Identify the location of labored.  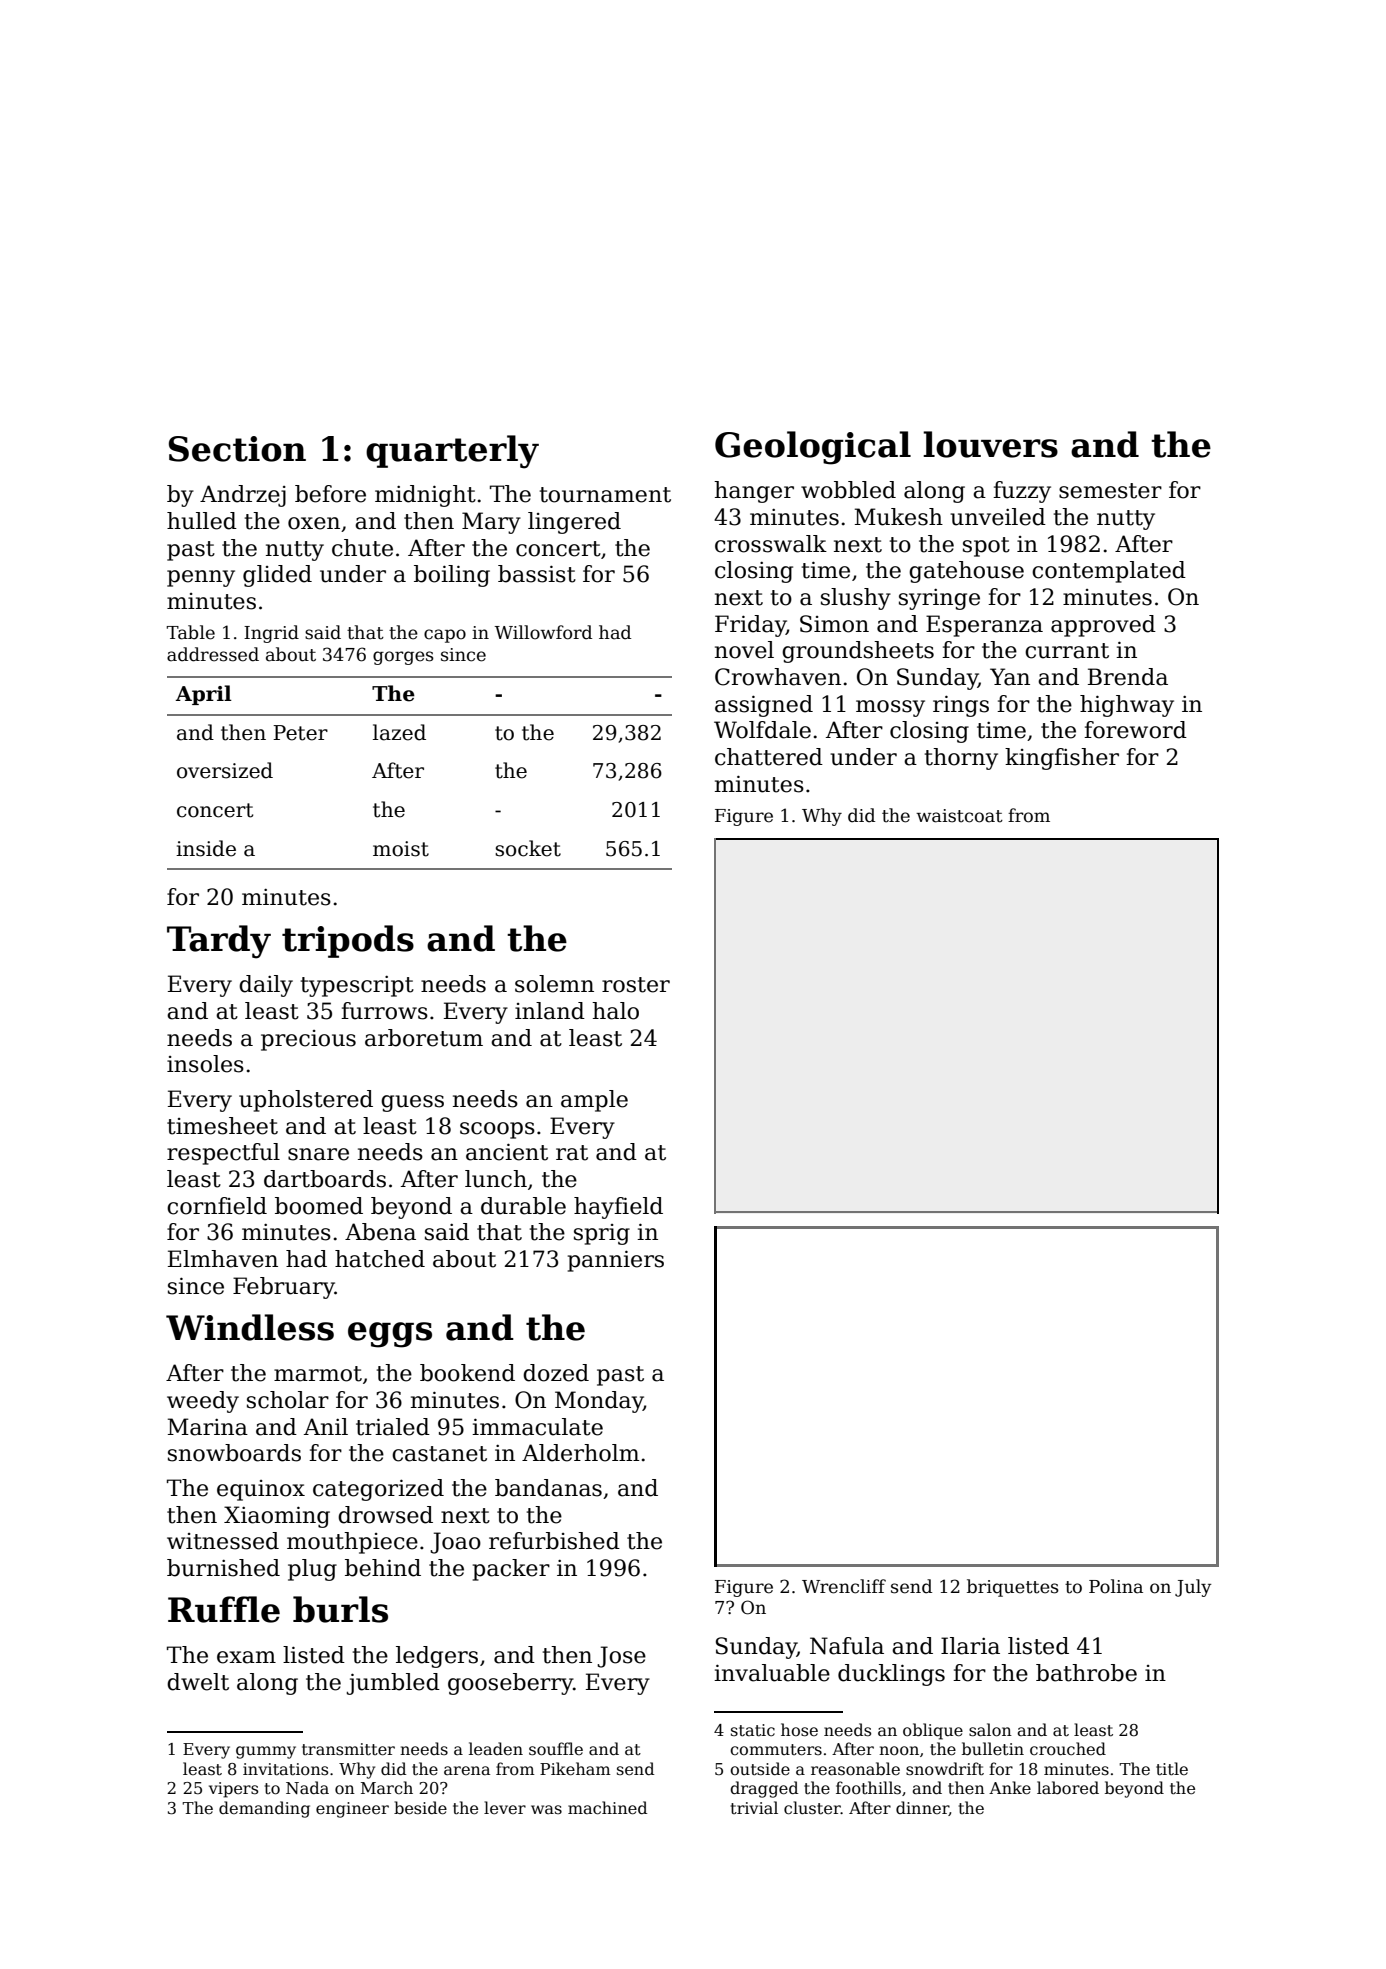
(1068, 1788).
